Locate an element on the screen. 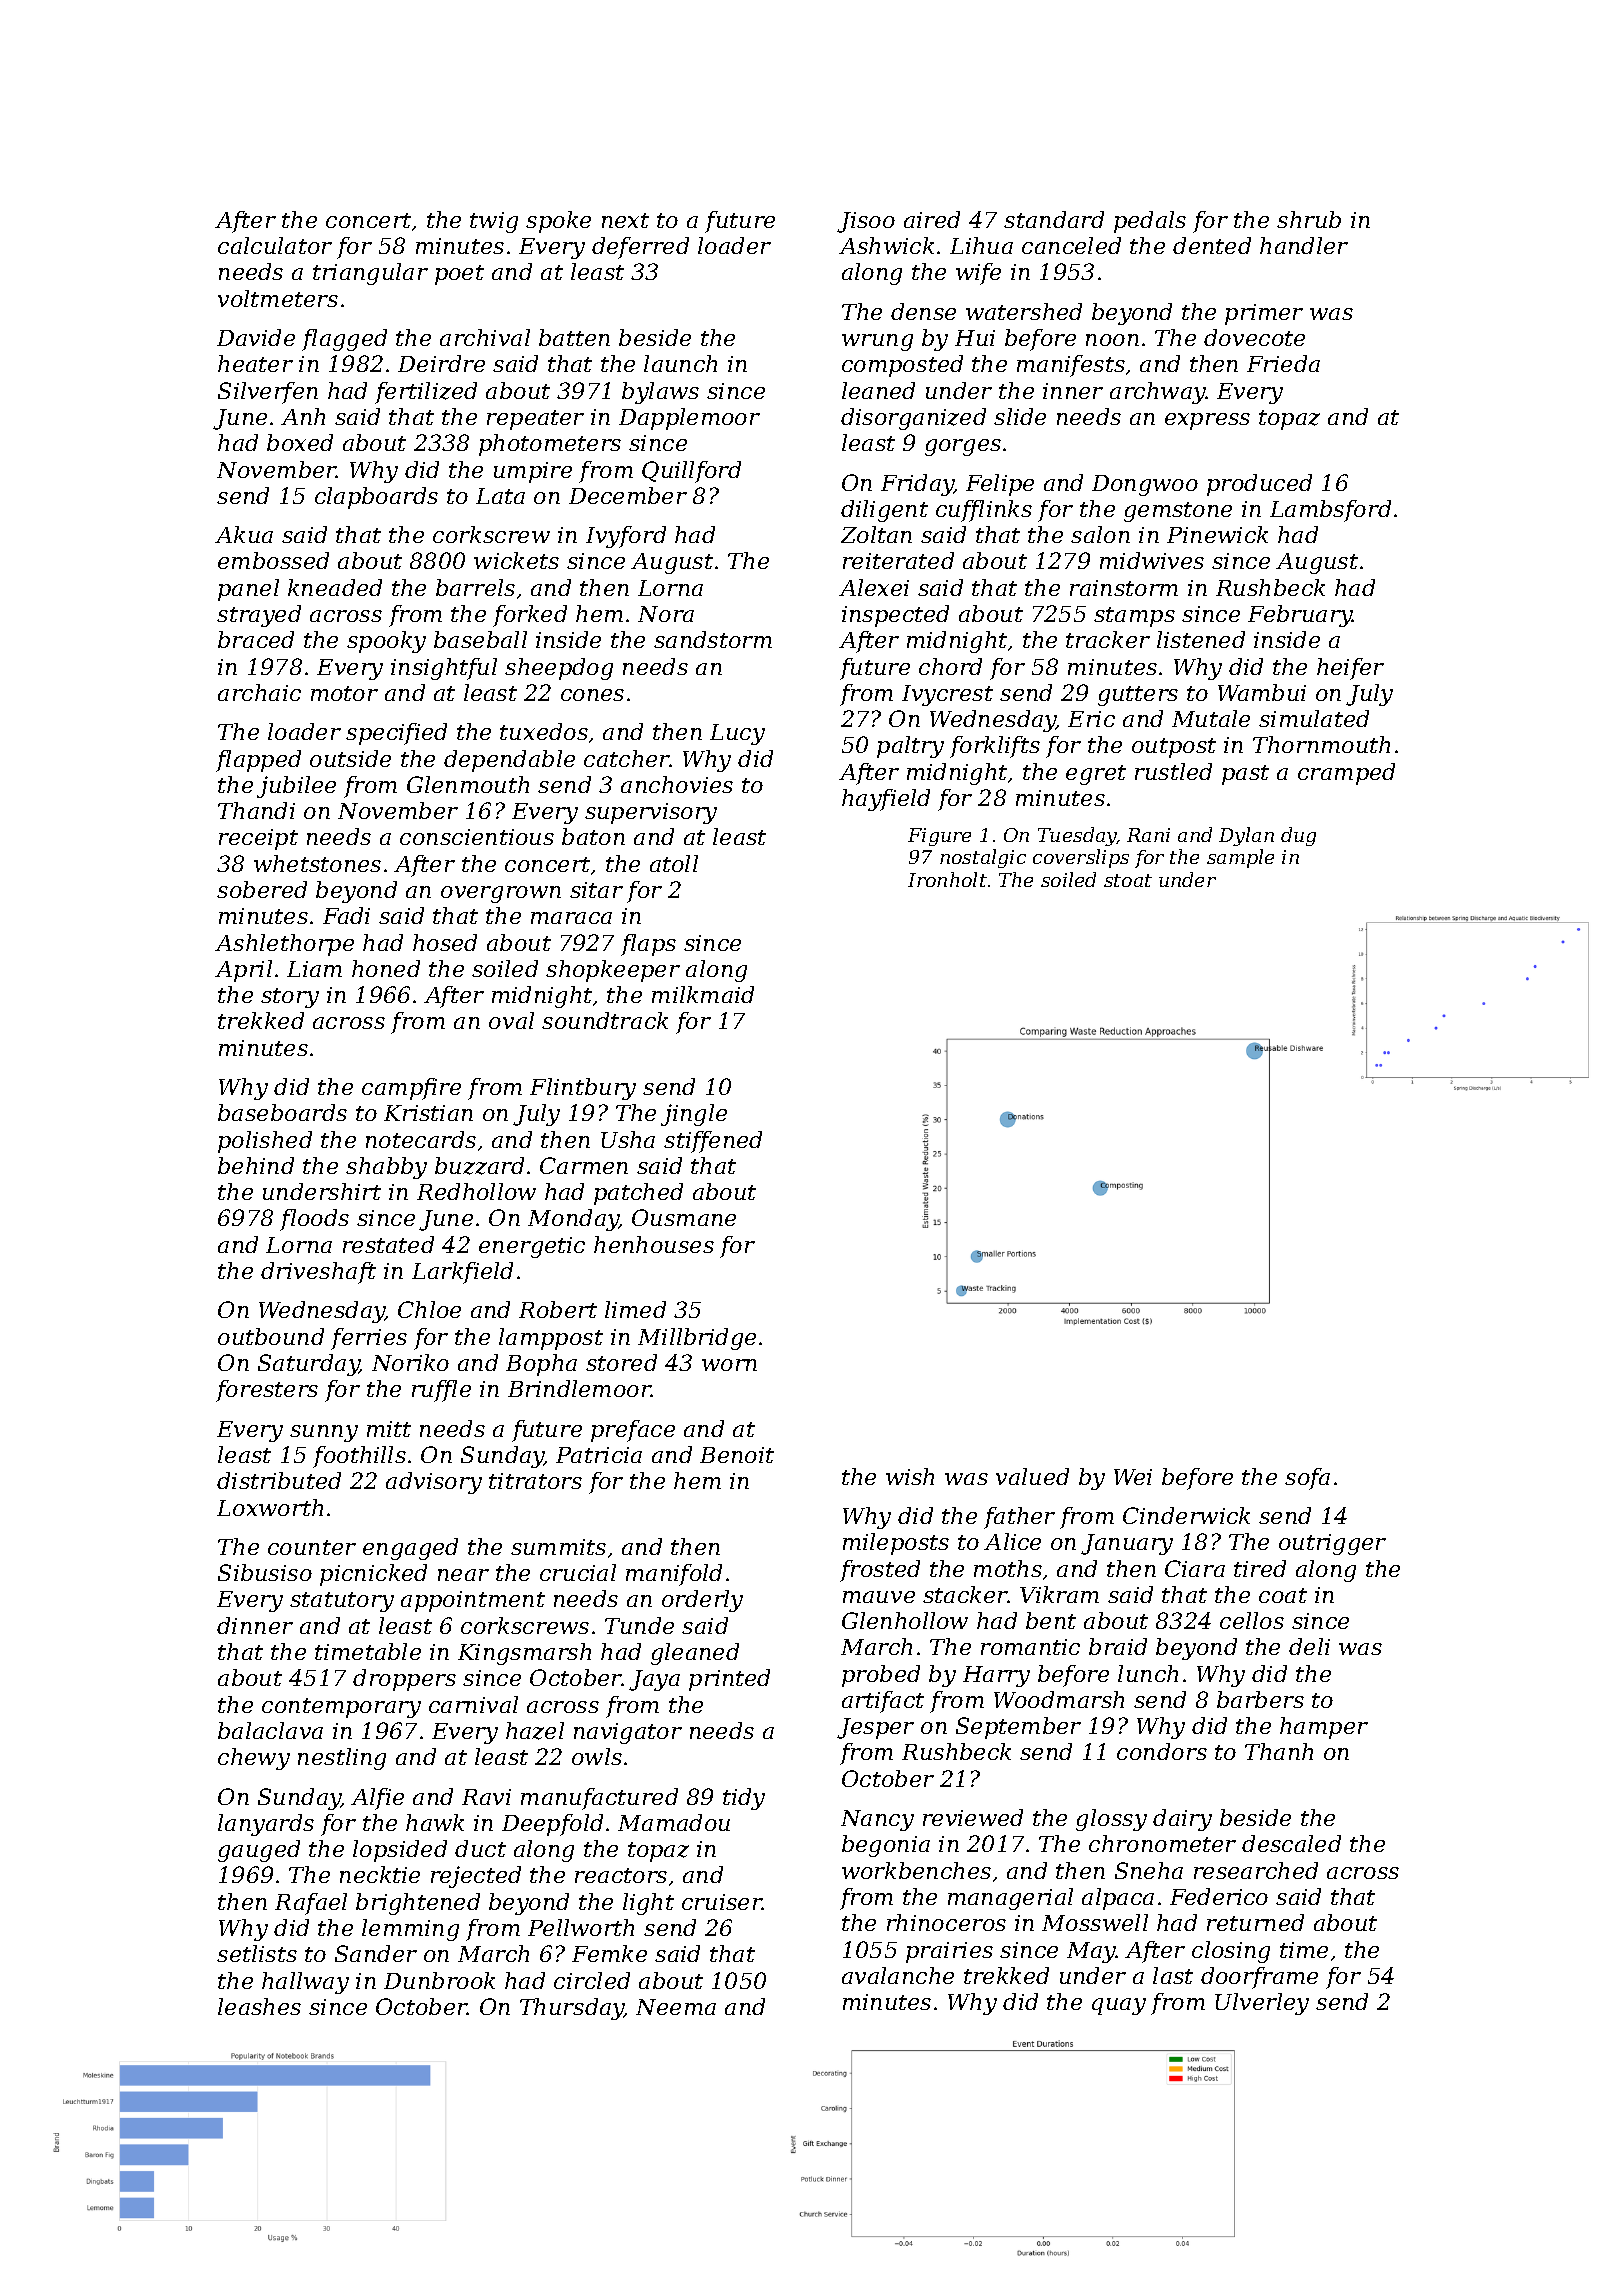 The width and height of the screenshot is (1620, 2292). specified is located at coordinates (396, 734).
